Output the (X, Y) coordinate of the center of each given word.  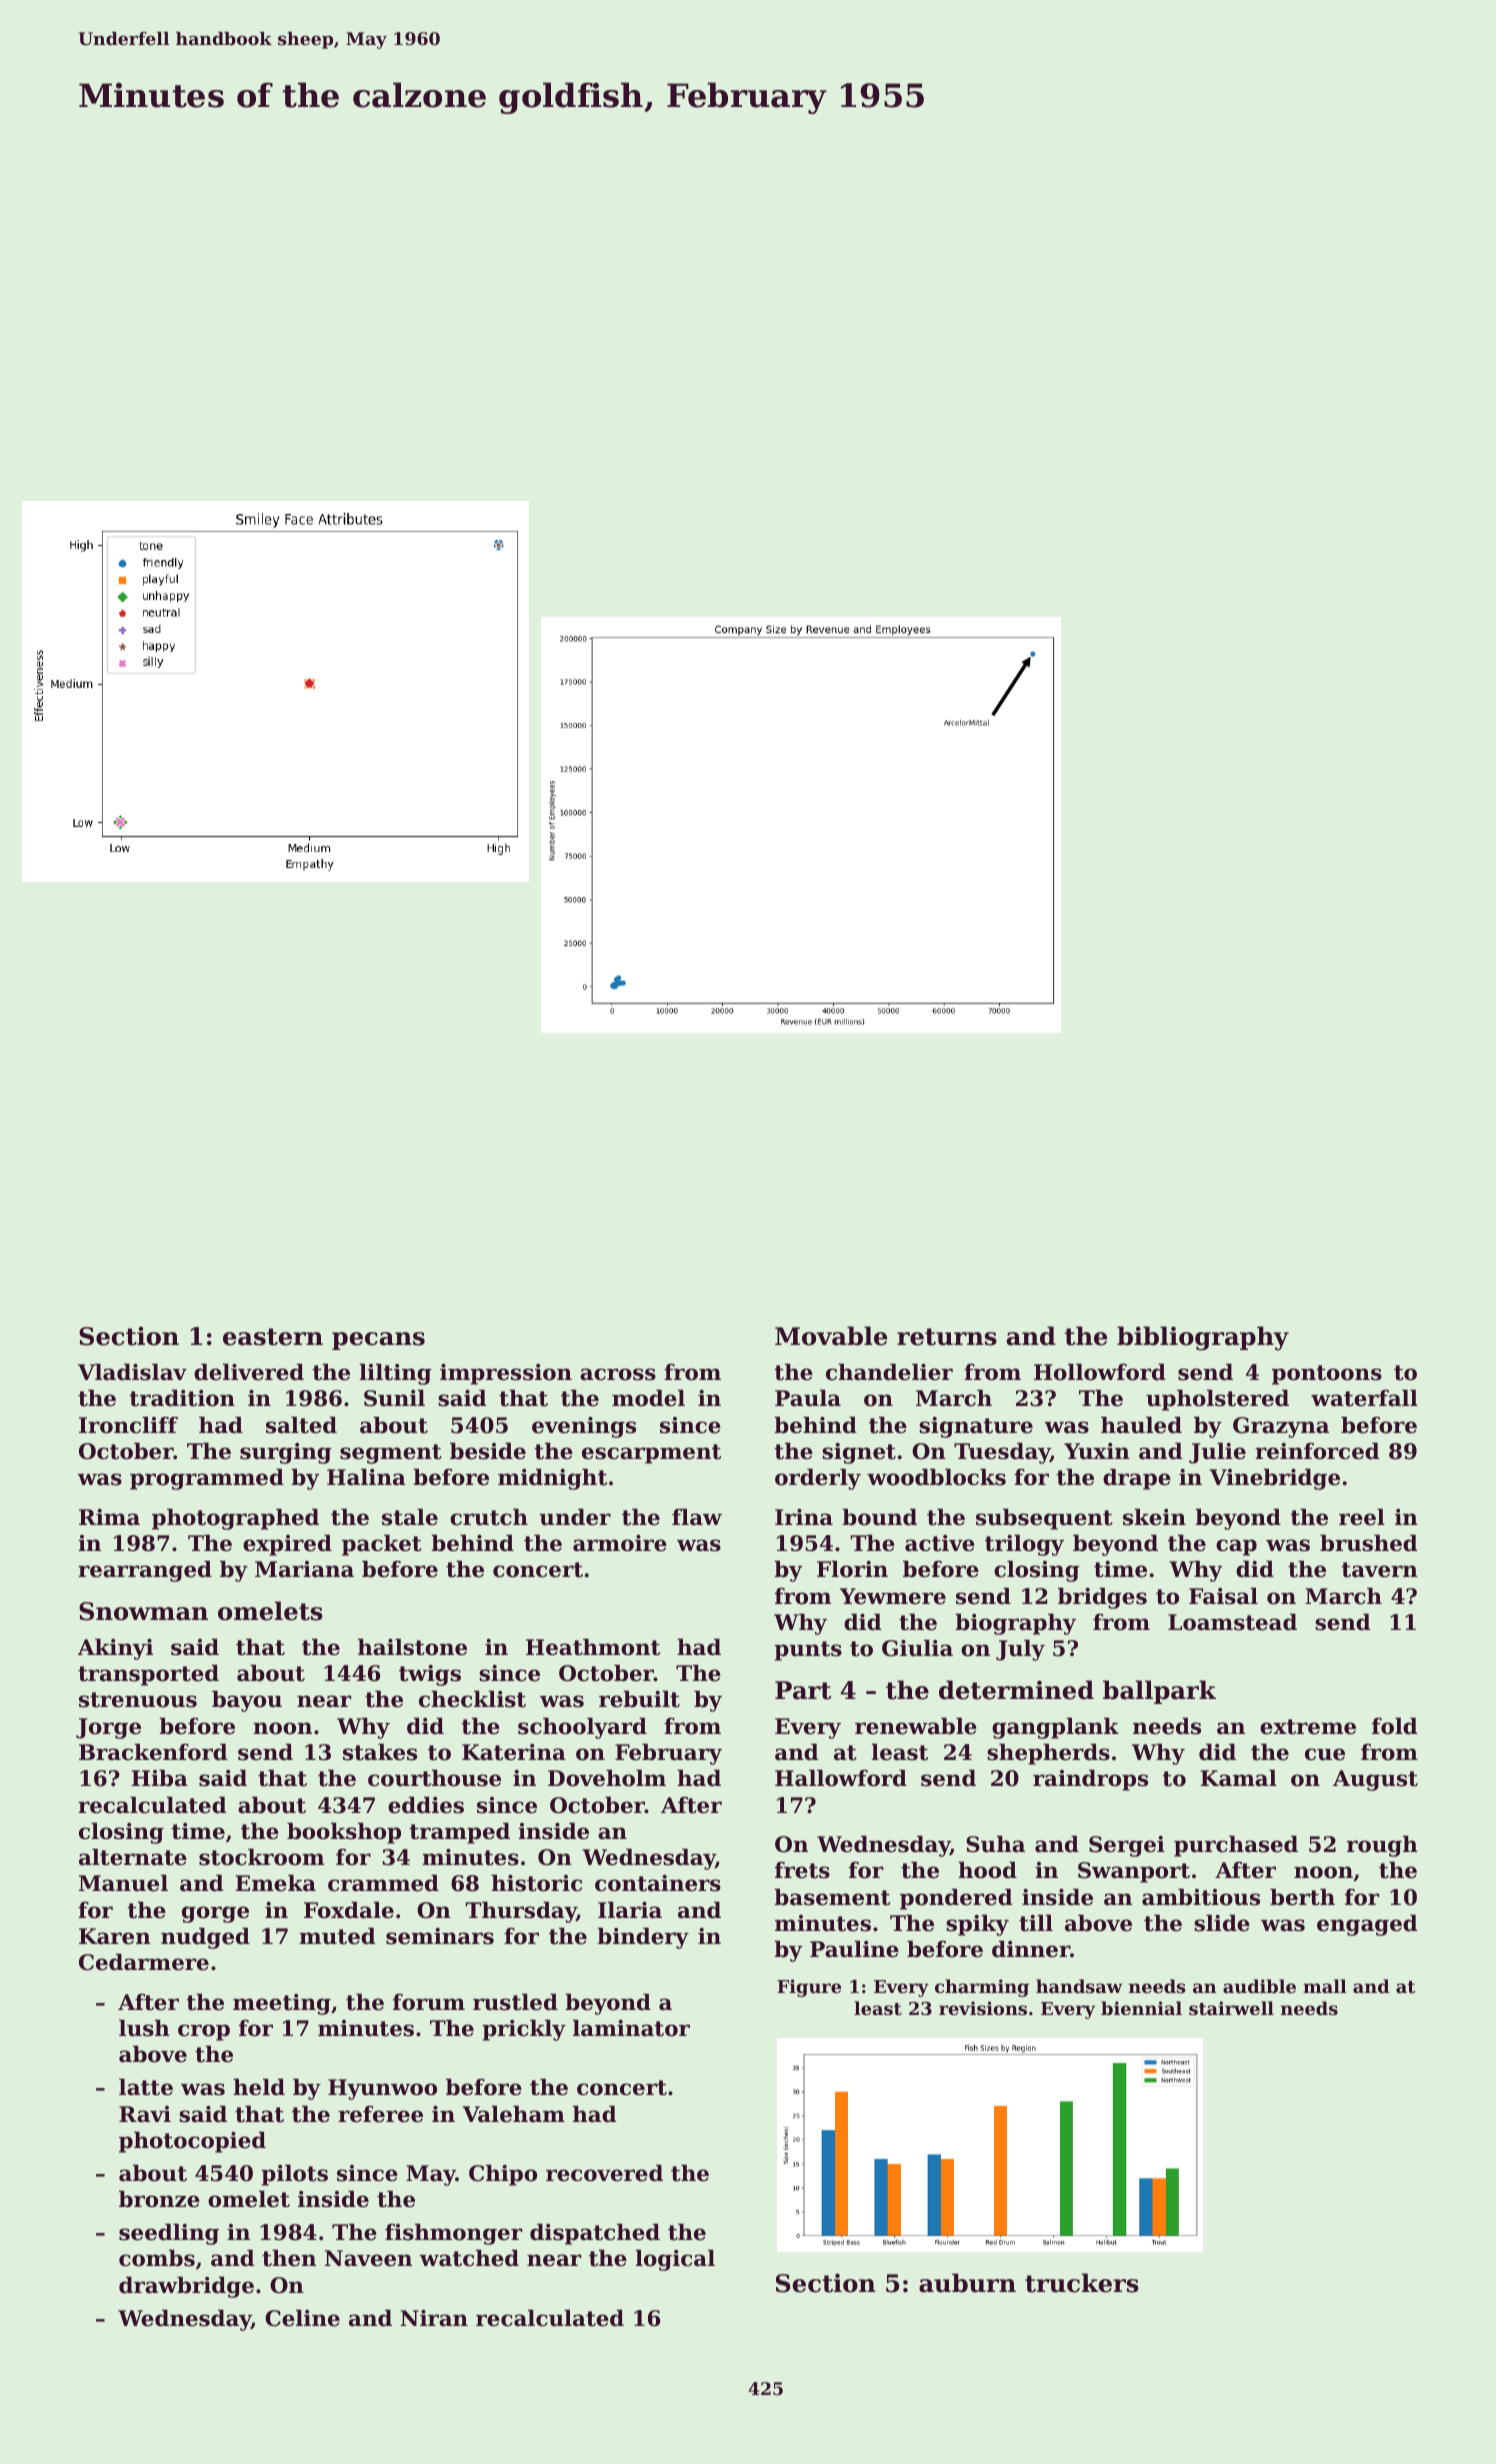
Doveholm (607, 1778)
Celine (302, 2318)
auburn (967, 2283)
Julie (1217, 1453)
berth (1302, 1897)
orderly (818, 1479)
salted (301, 1425)
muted (337, 1936)
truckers (1082, 2283)
